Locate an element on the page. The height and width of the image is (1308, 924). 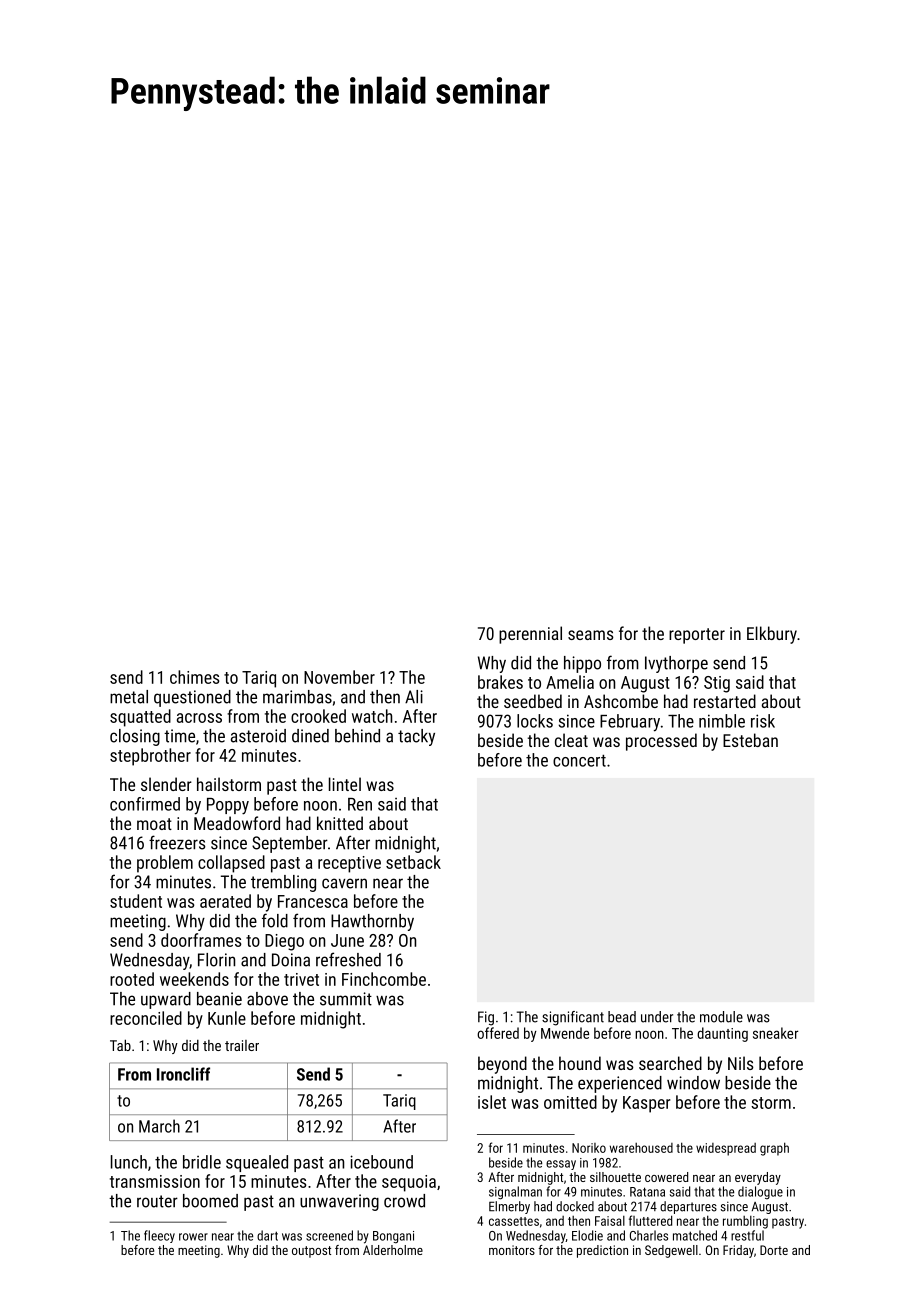
November is located at coordinates (339, 677).
